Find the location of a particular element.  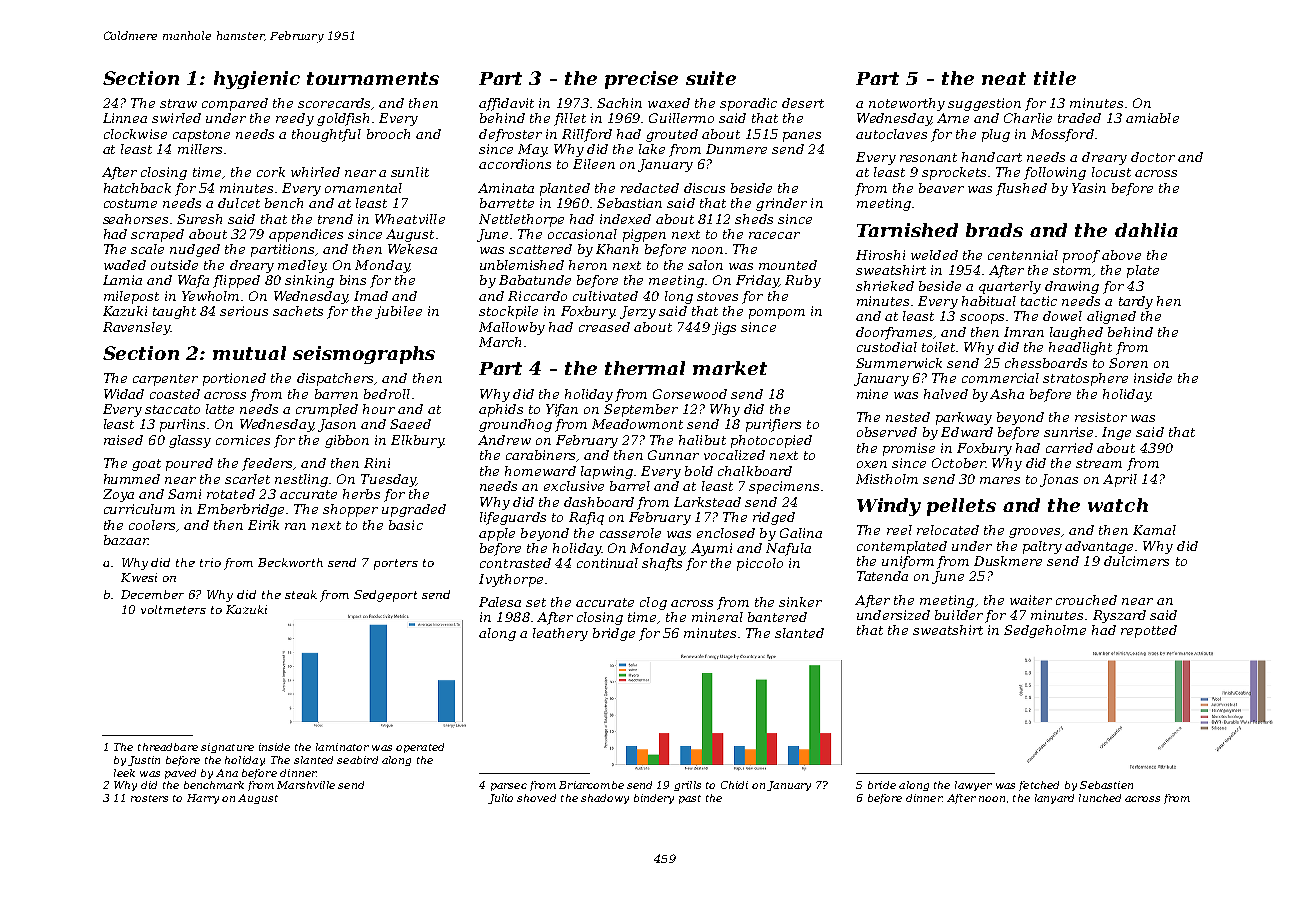

bantered is located at coordinates (777, 617).
